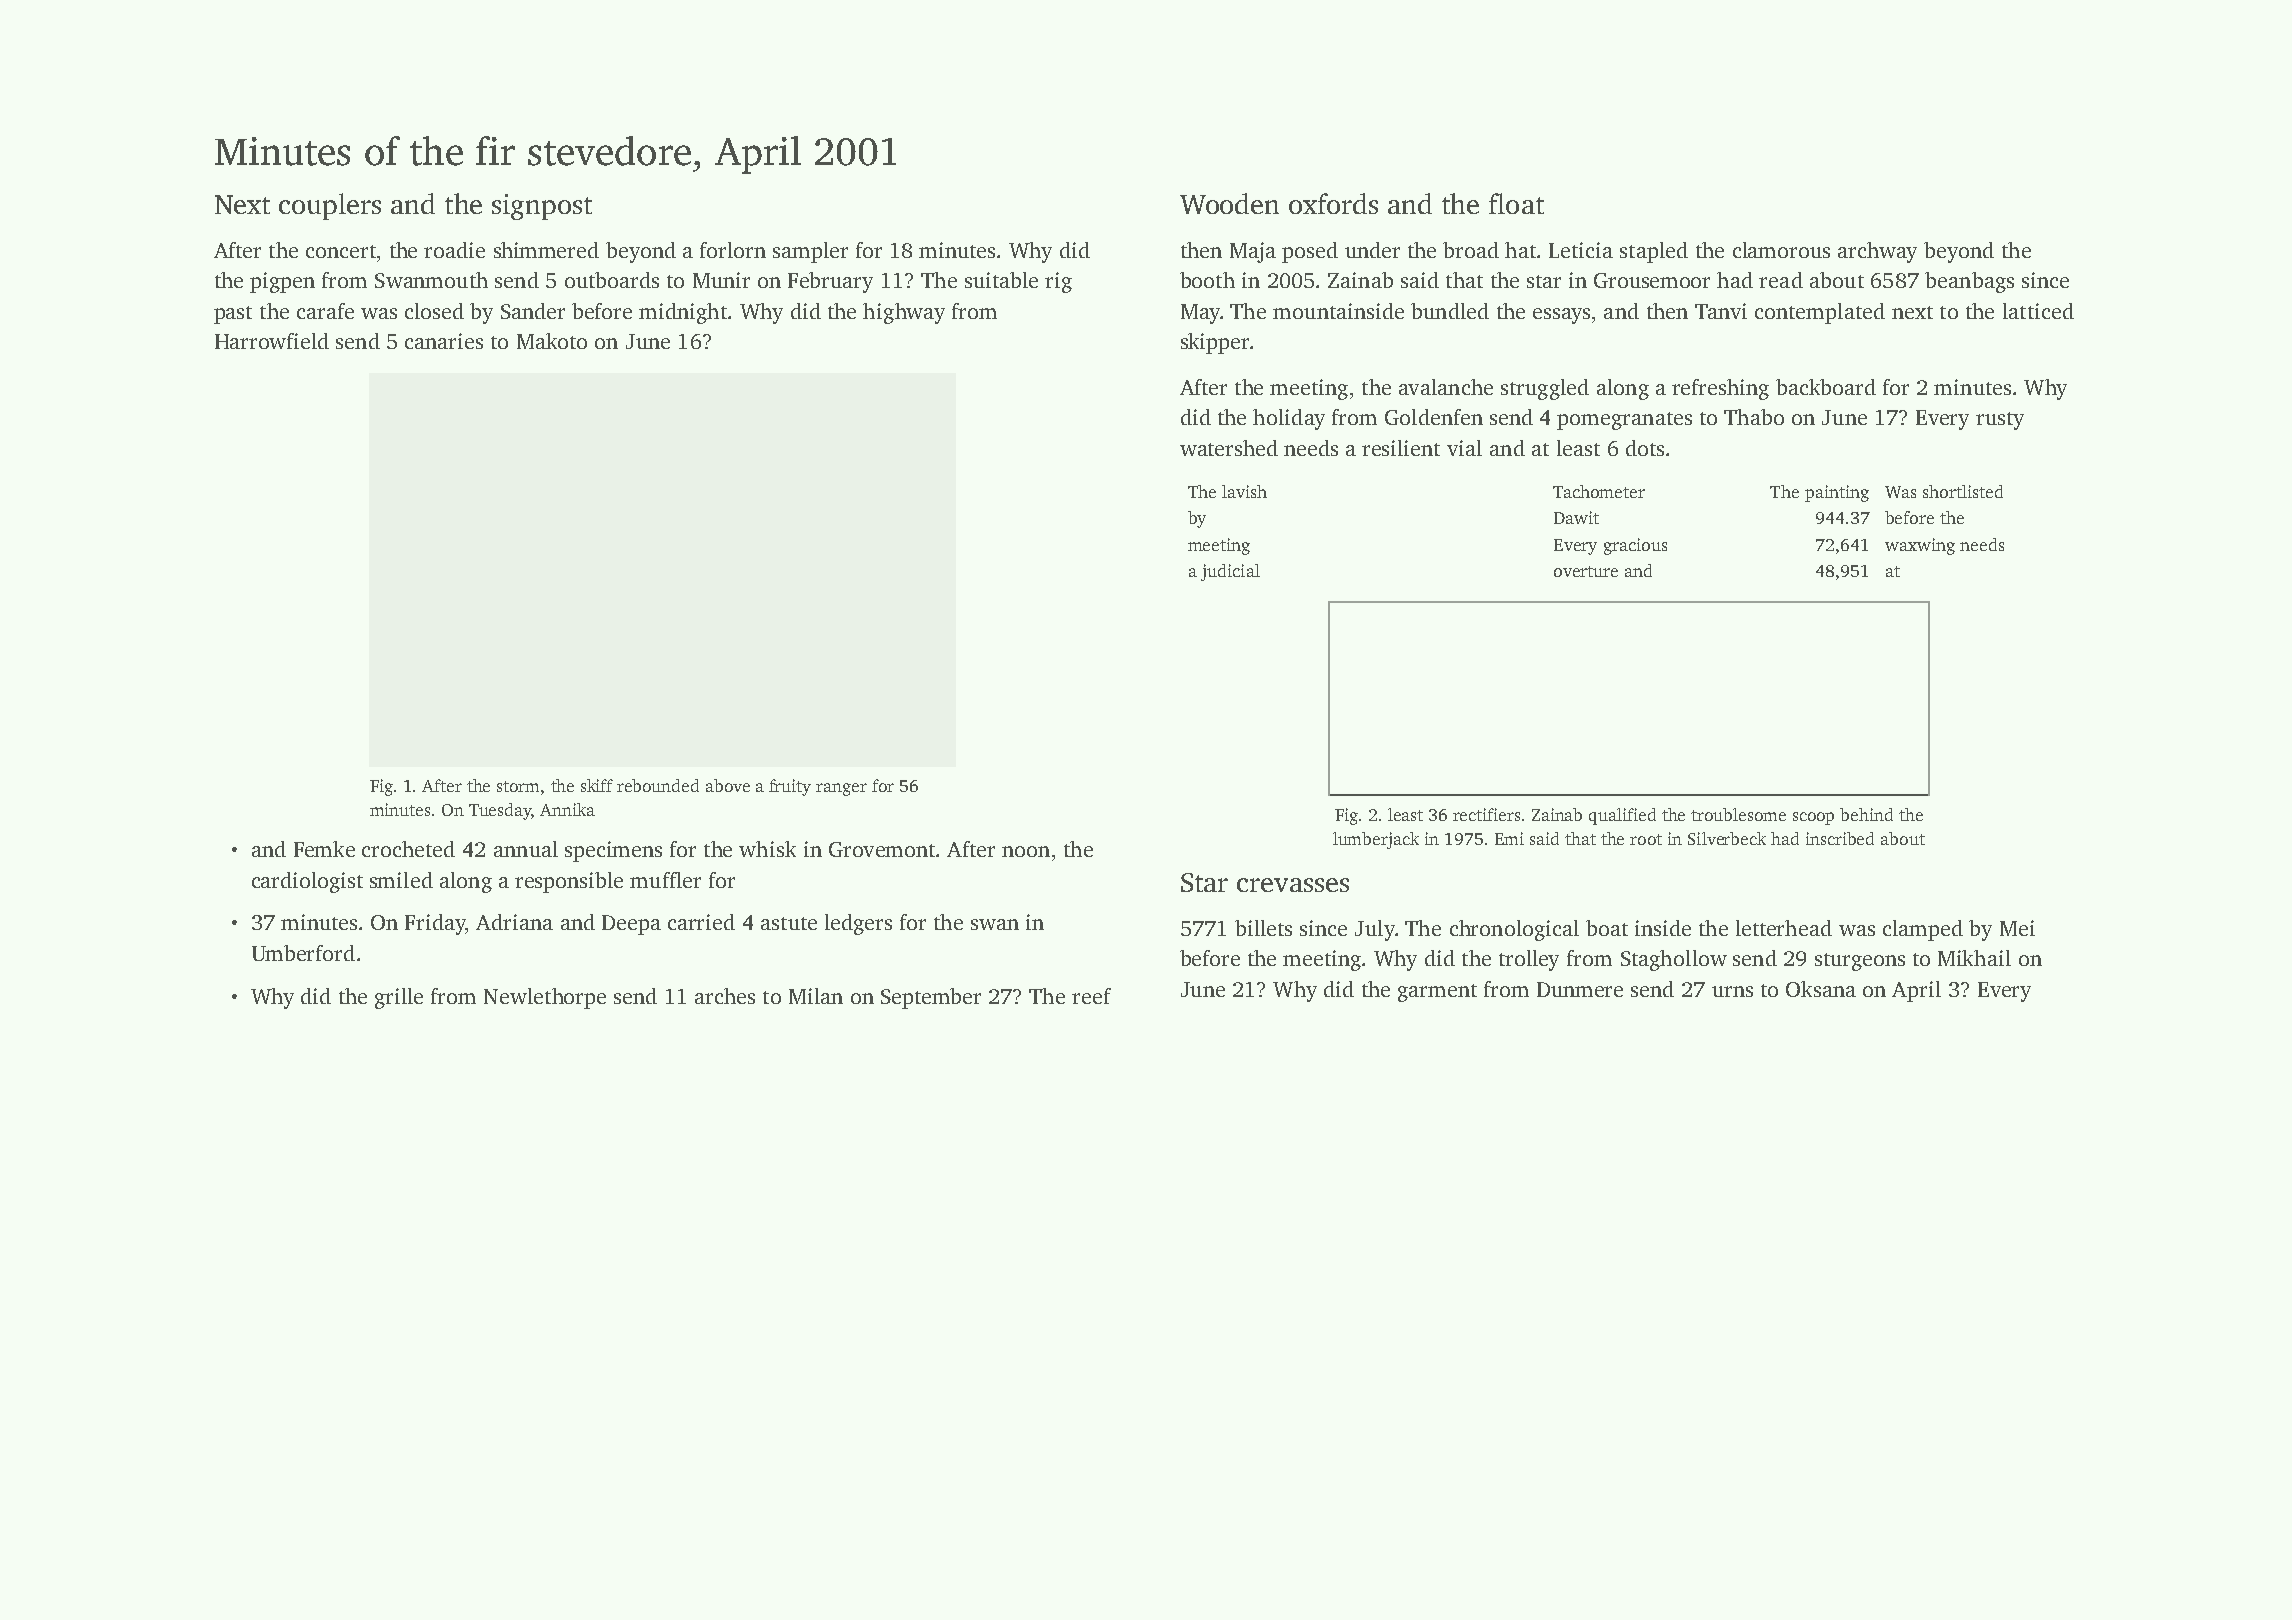 This document has height=1620, width=2292. What do you see at coordinates (841, 789) in the document?
I see `ranger` at bounding box center [841, 789].
